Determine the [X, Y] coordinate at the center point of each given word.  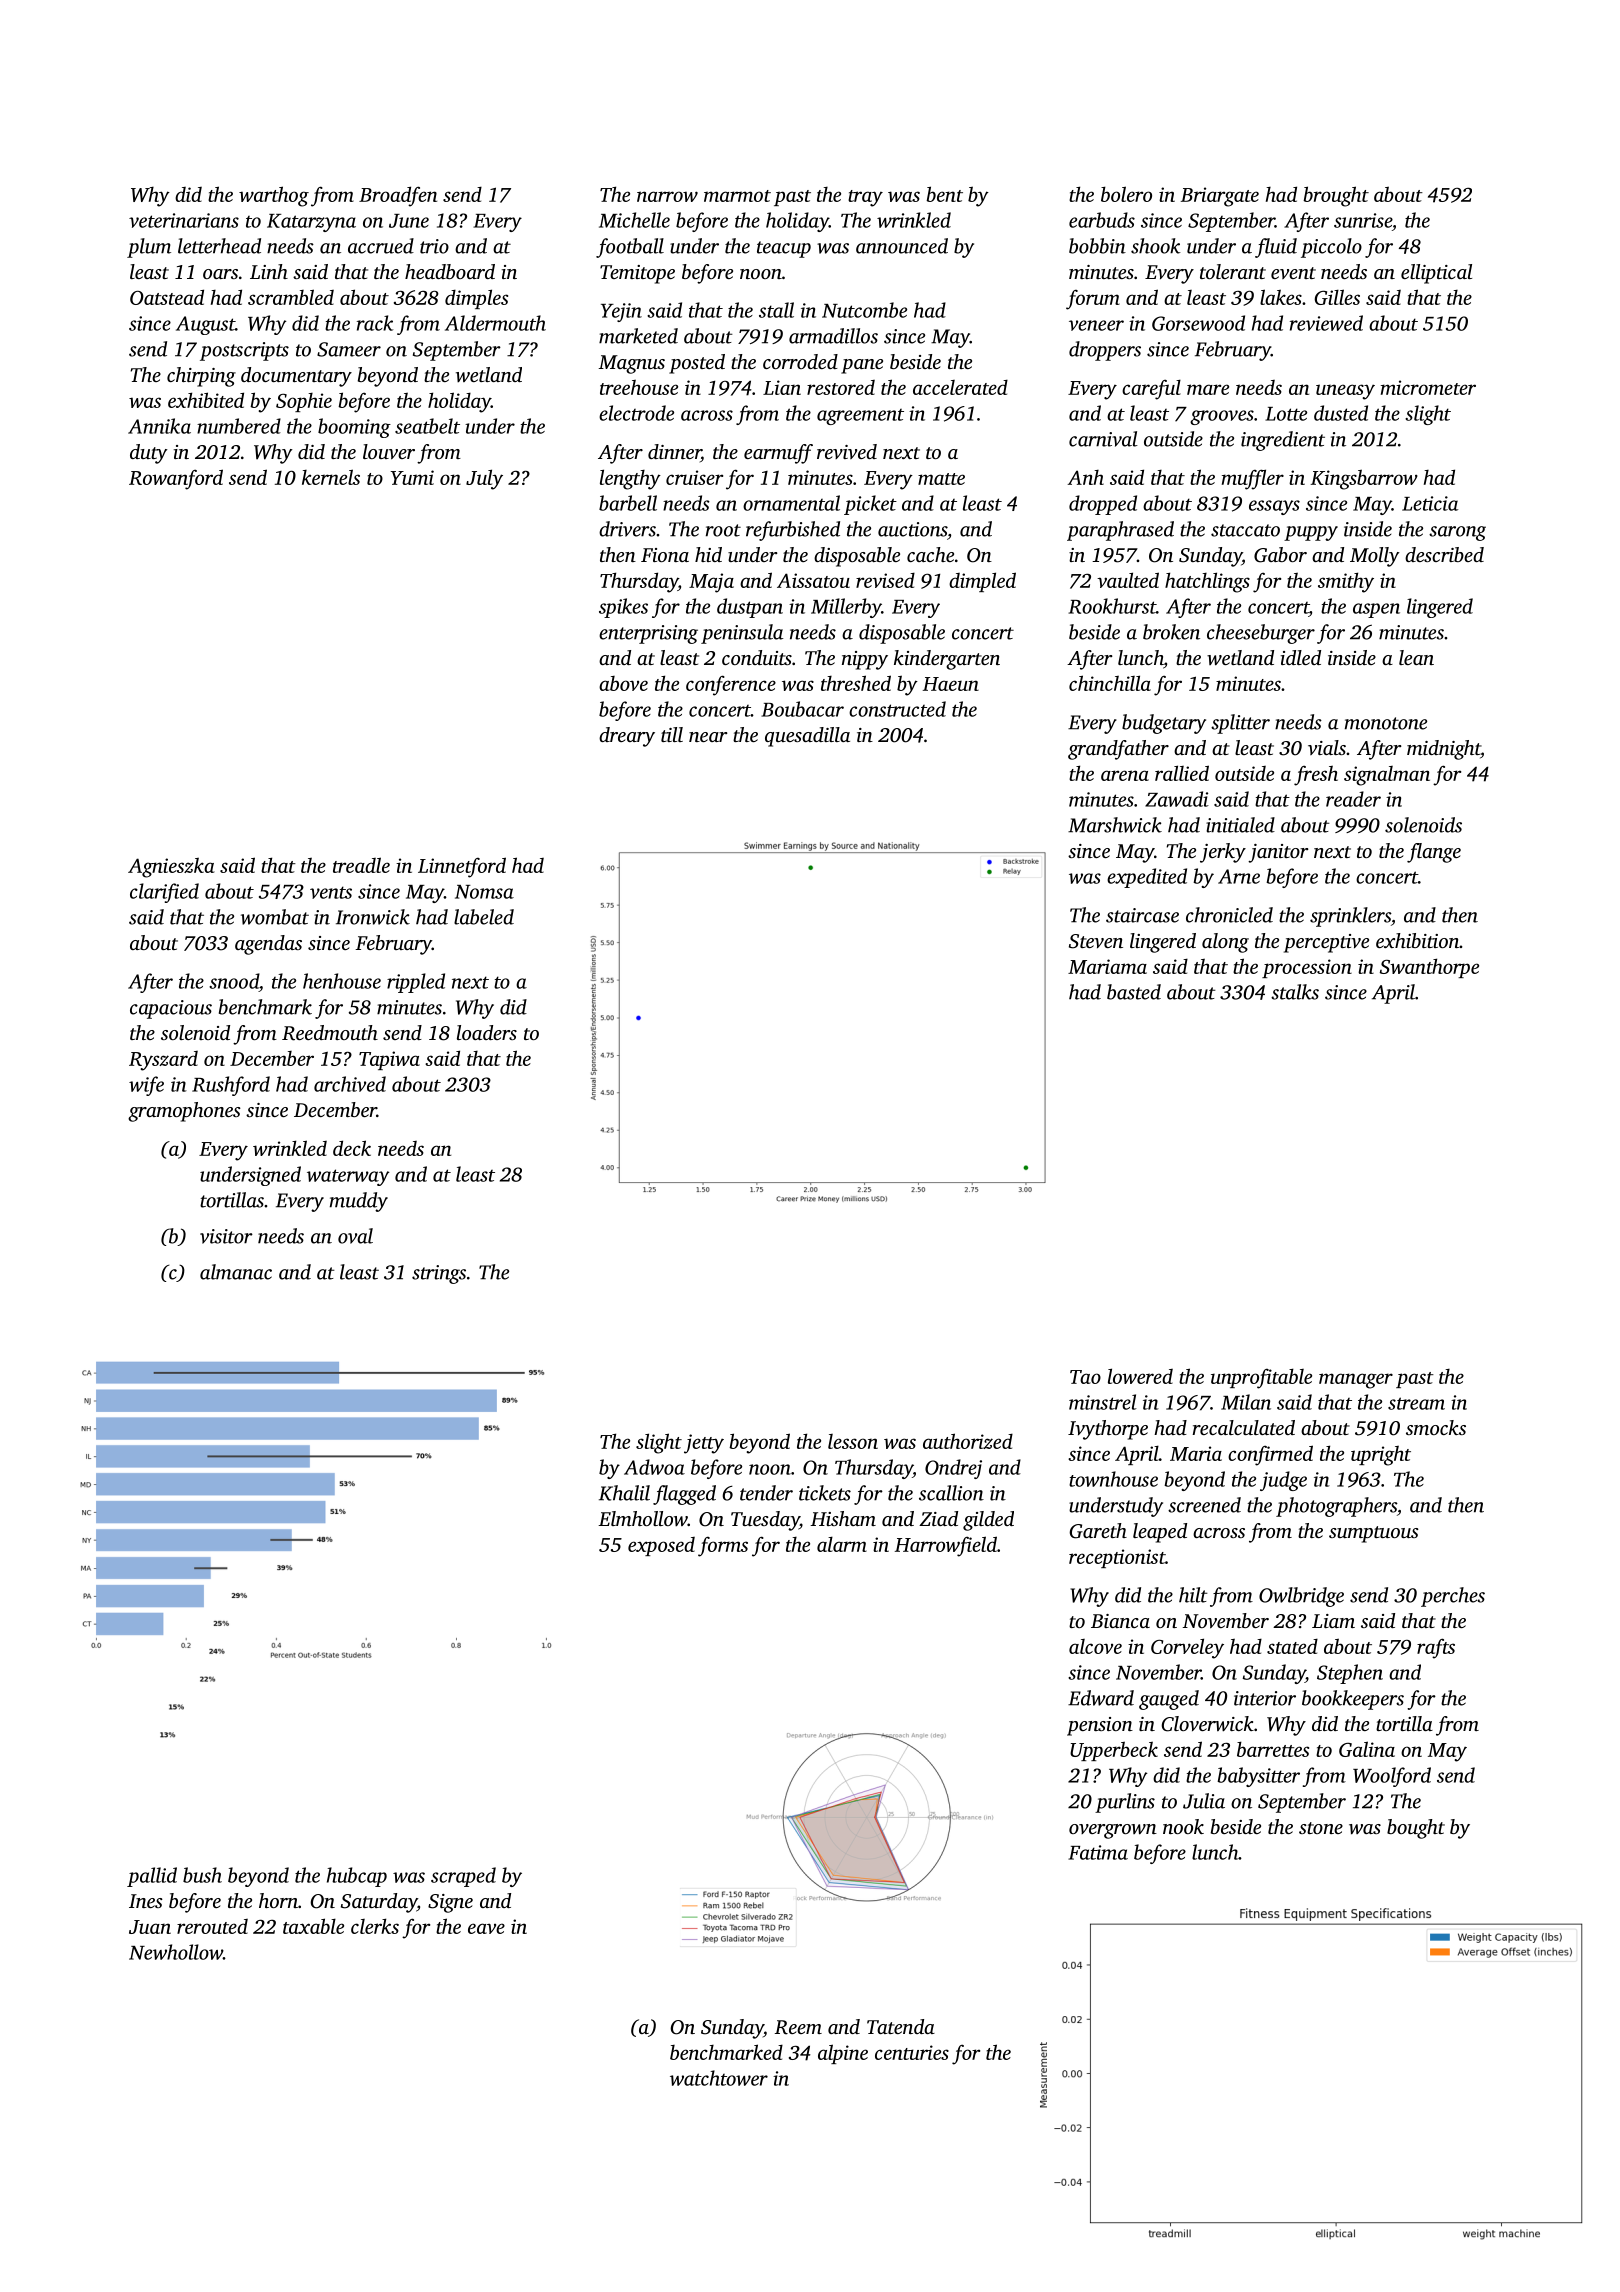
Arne [1239, 876]
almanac [236, 1272]
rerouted [212, 1926]
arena [1125, 775]
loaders [487, 1032]
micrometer [1428, 387]
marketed [638, 336]
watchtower [719, 2078]
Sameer [349, 349]
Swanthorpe [1429, 968]
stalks [1295, 992]
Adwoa [654, 1467]
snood [234, 981]
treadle [361, 865]
